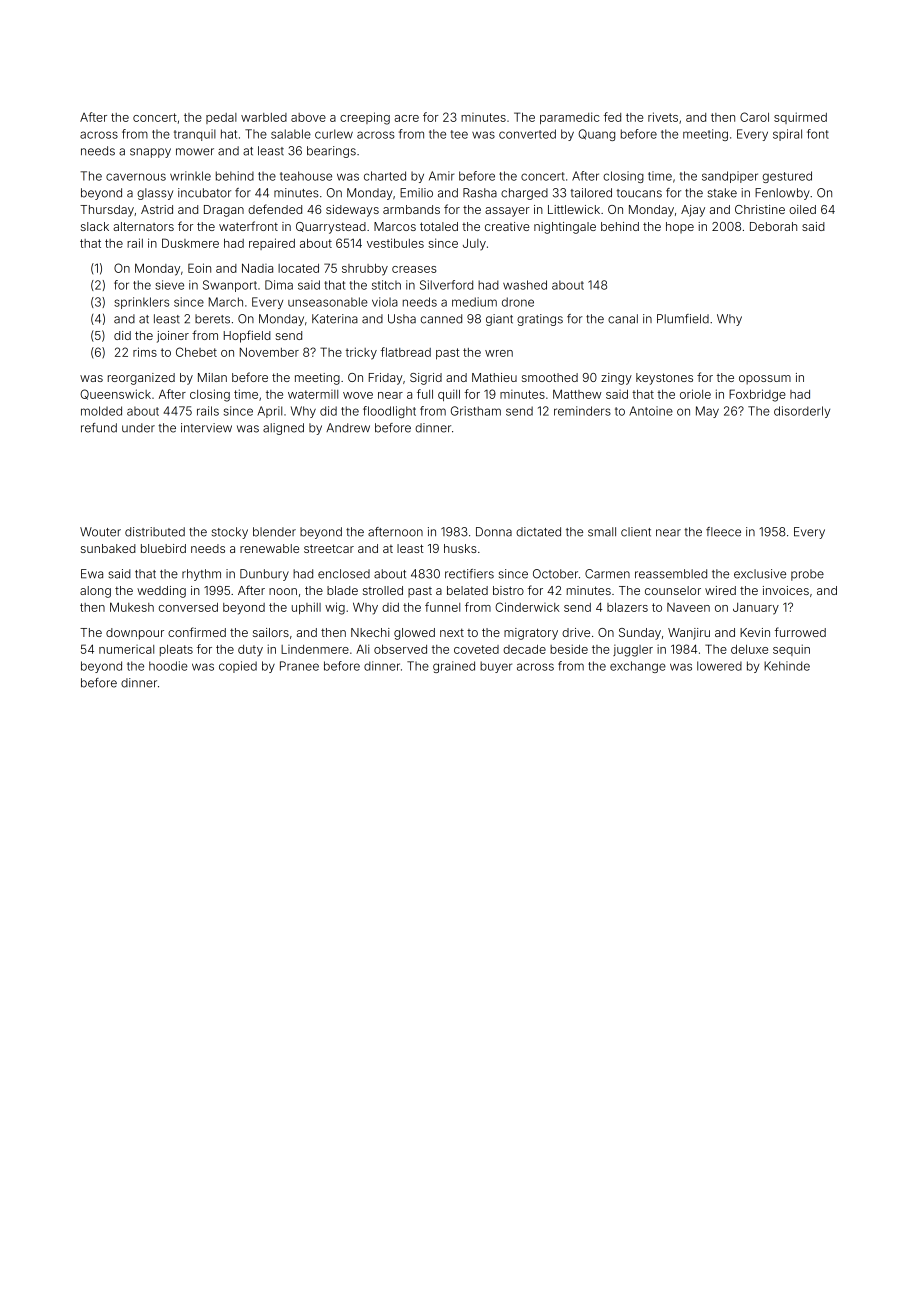 This screenshot has height=1308, width=924. I want to click on sieve, so click(169, 285).
